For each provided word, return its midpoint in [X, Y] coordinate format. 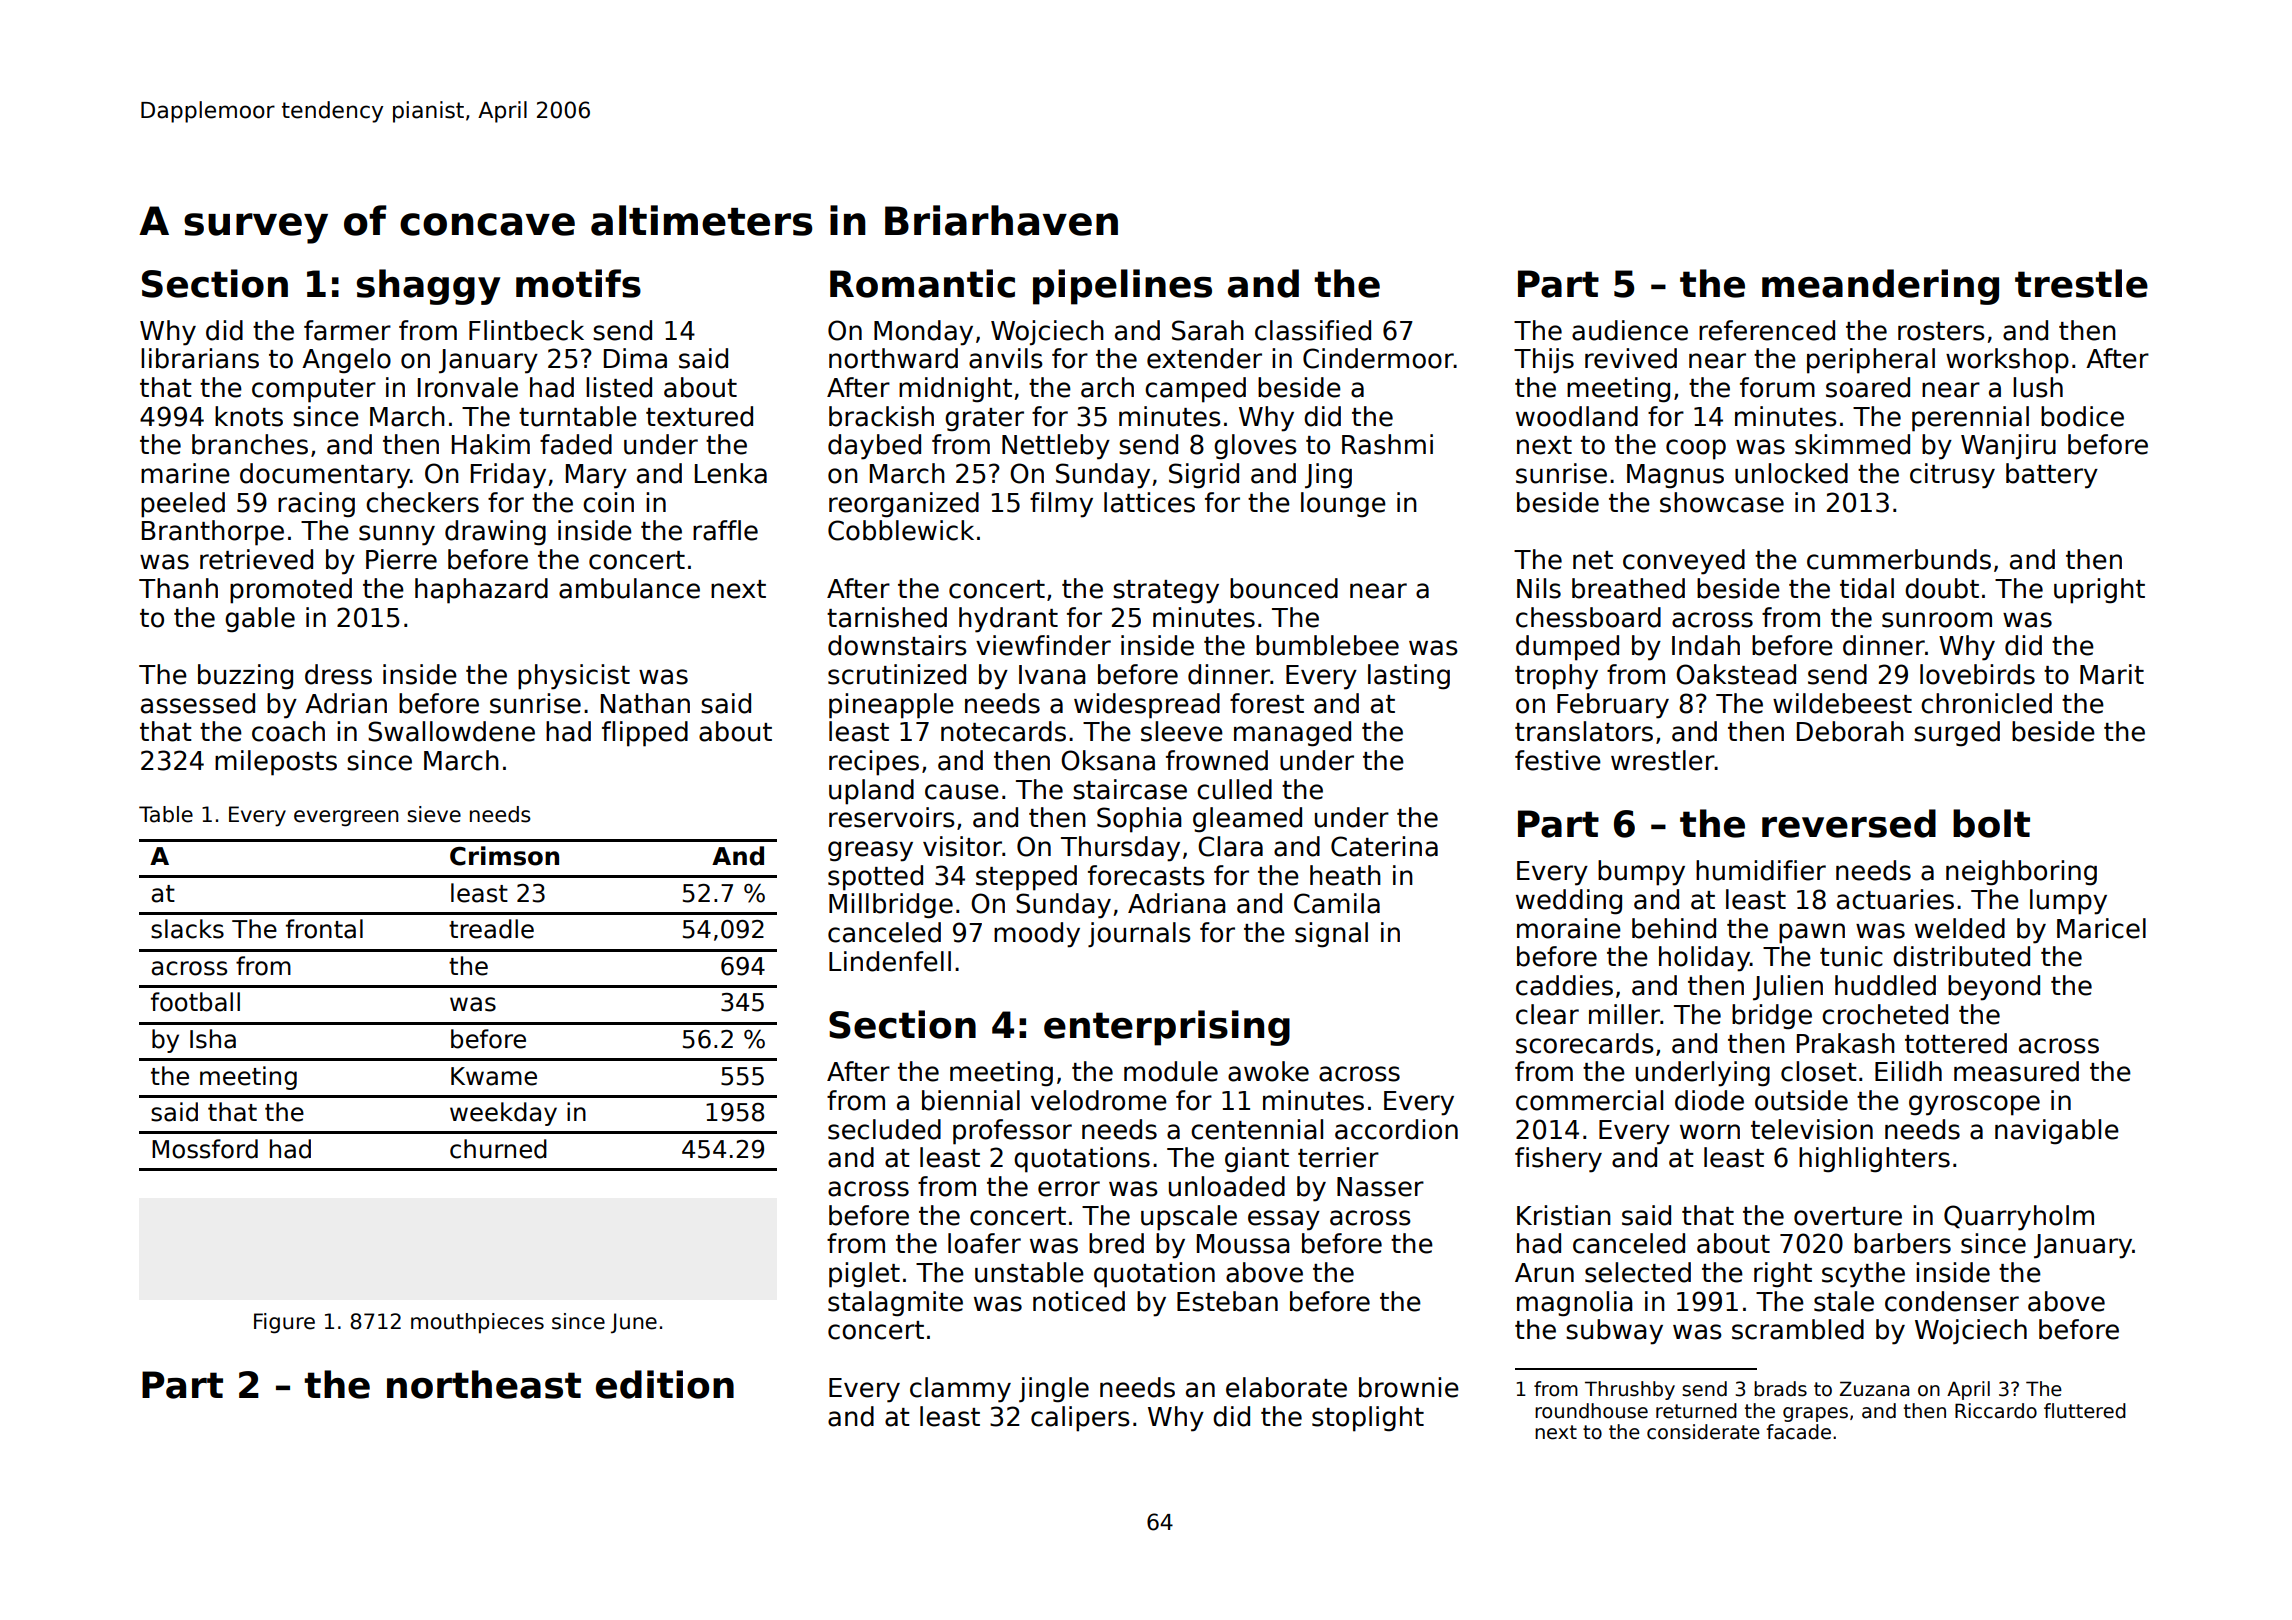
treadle [491, 929]
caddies [1564, 985]
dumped [1567, 648]
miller [1624, 1014]
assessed [198, 703]
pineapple [891, 706]
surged [1957, 734]
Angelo [346, 361]
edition [665, 1384]
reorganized [904, 505]
